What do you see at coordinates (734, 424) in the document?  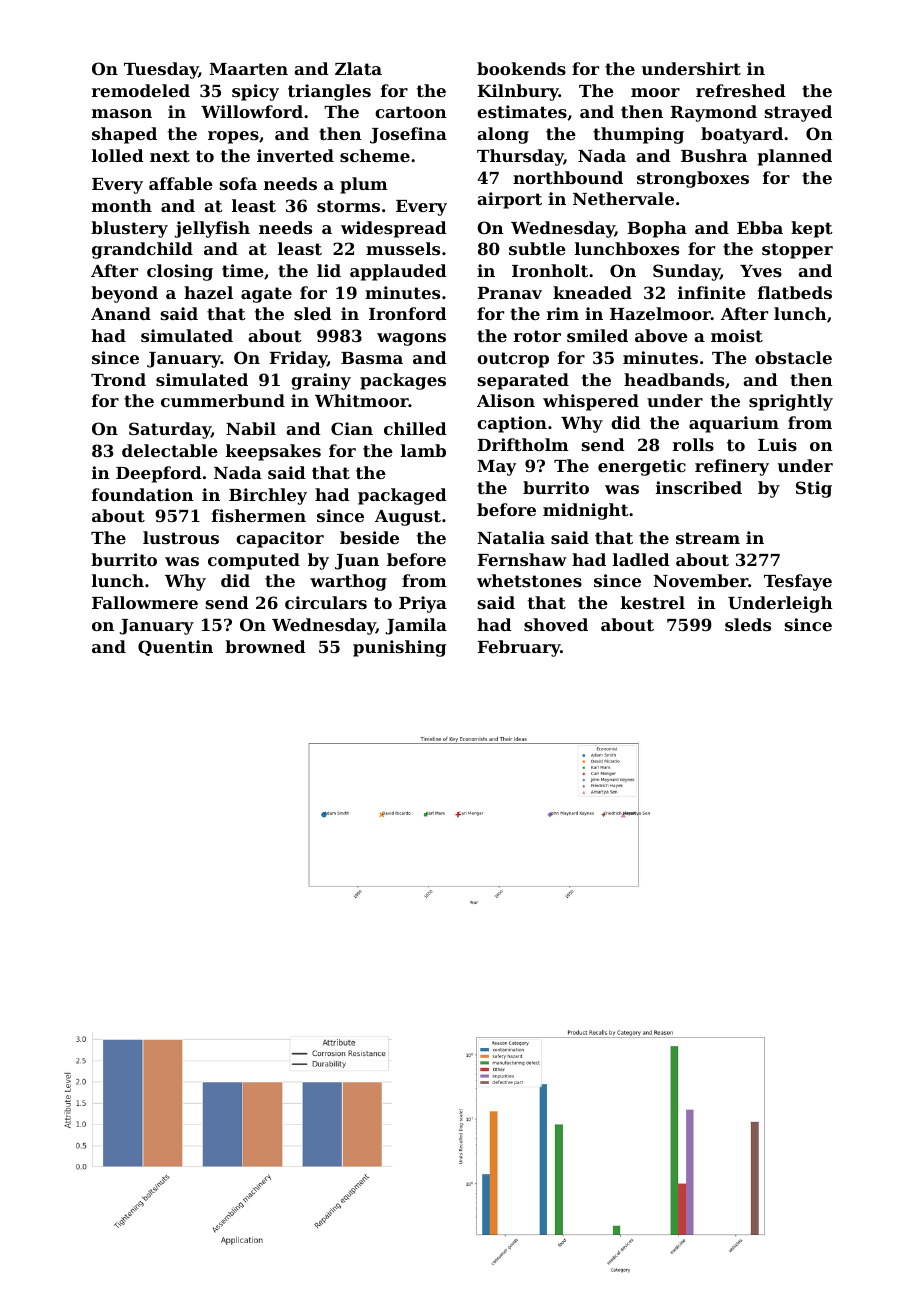 I see `aquarium` at bounding box center [734, 424].
